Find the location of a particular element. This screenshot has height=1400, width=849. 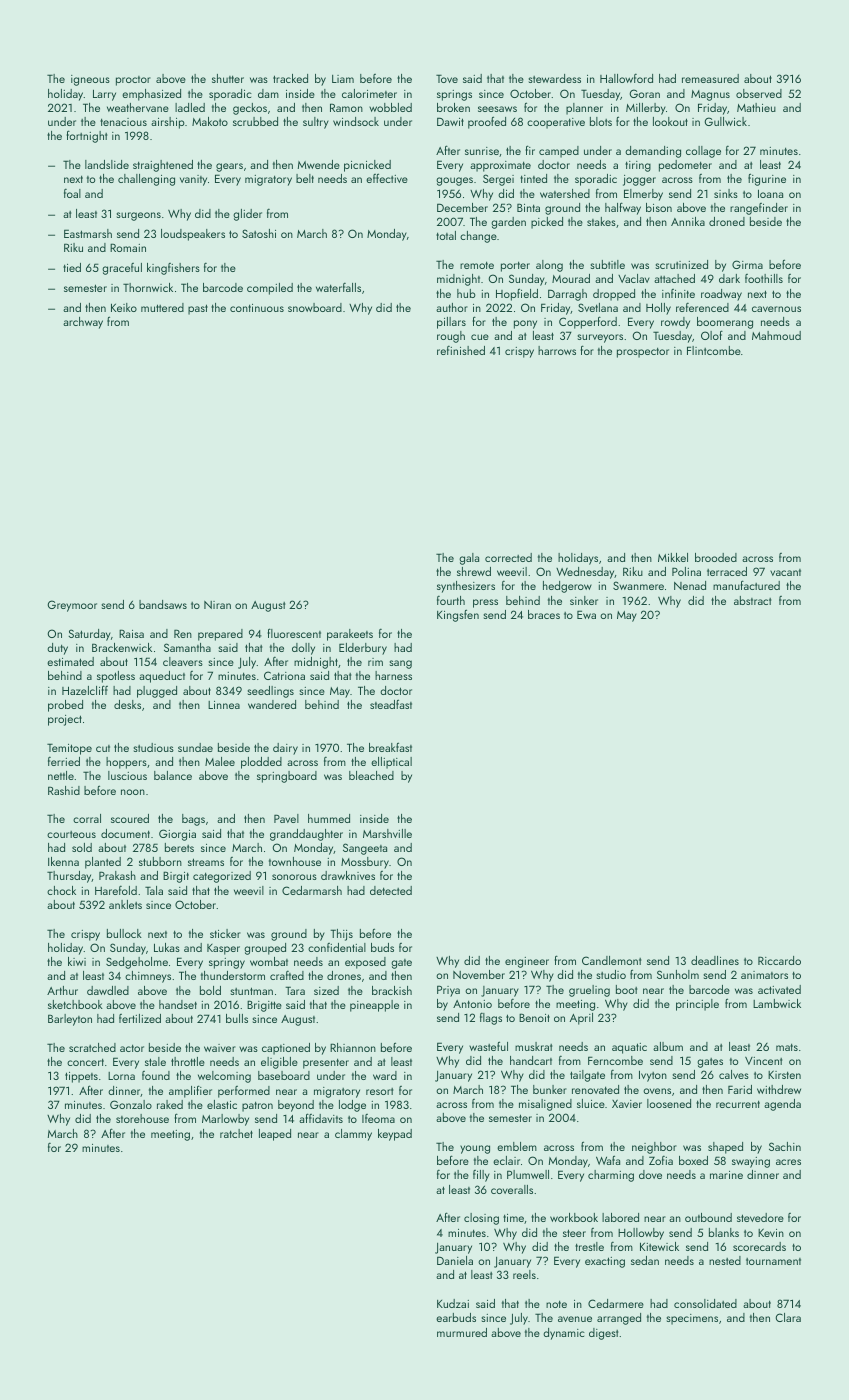

Goran is located at coordinates (645, 93).
